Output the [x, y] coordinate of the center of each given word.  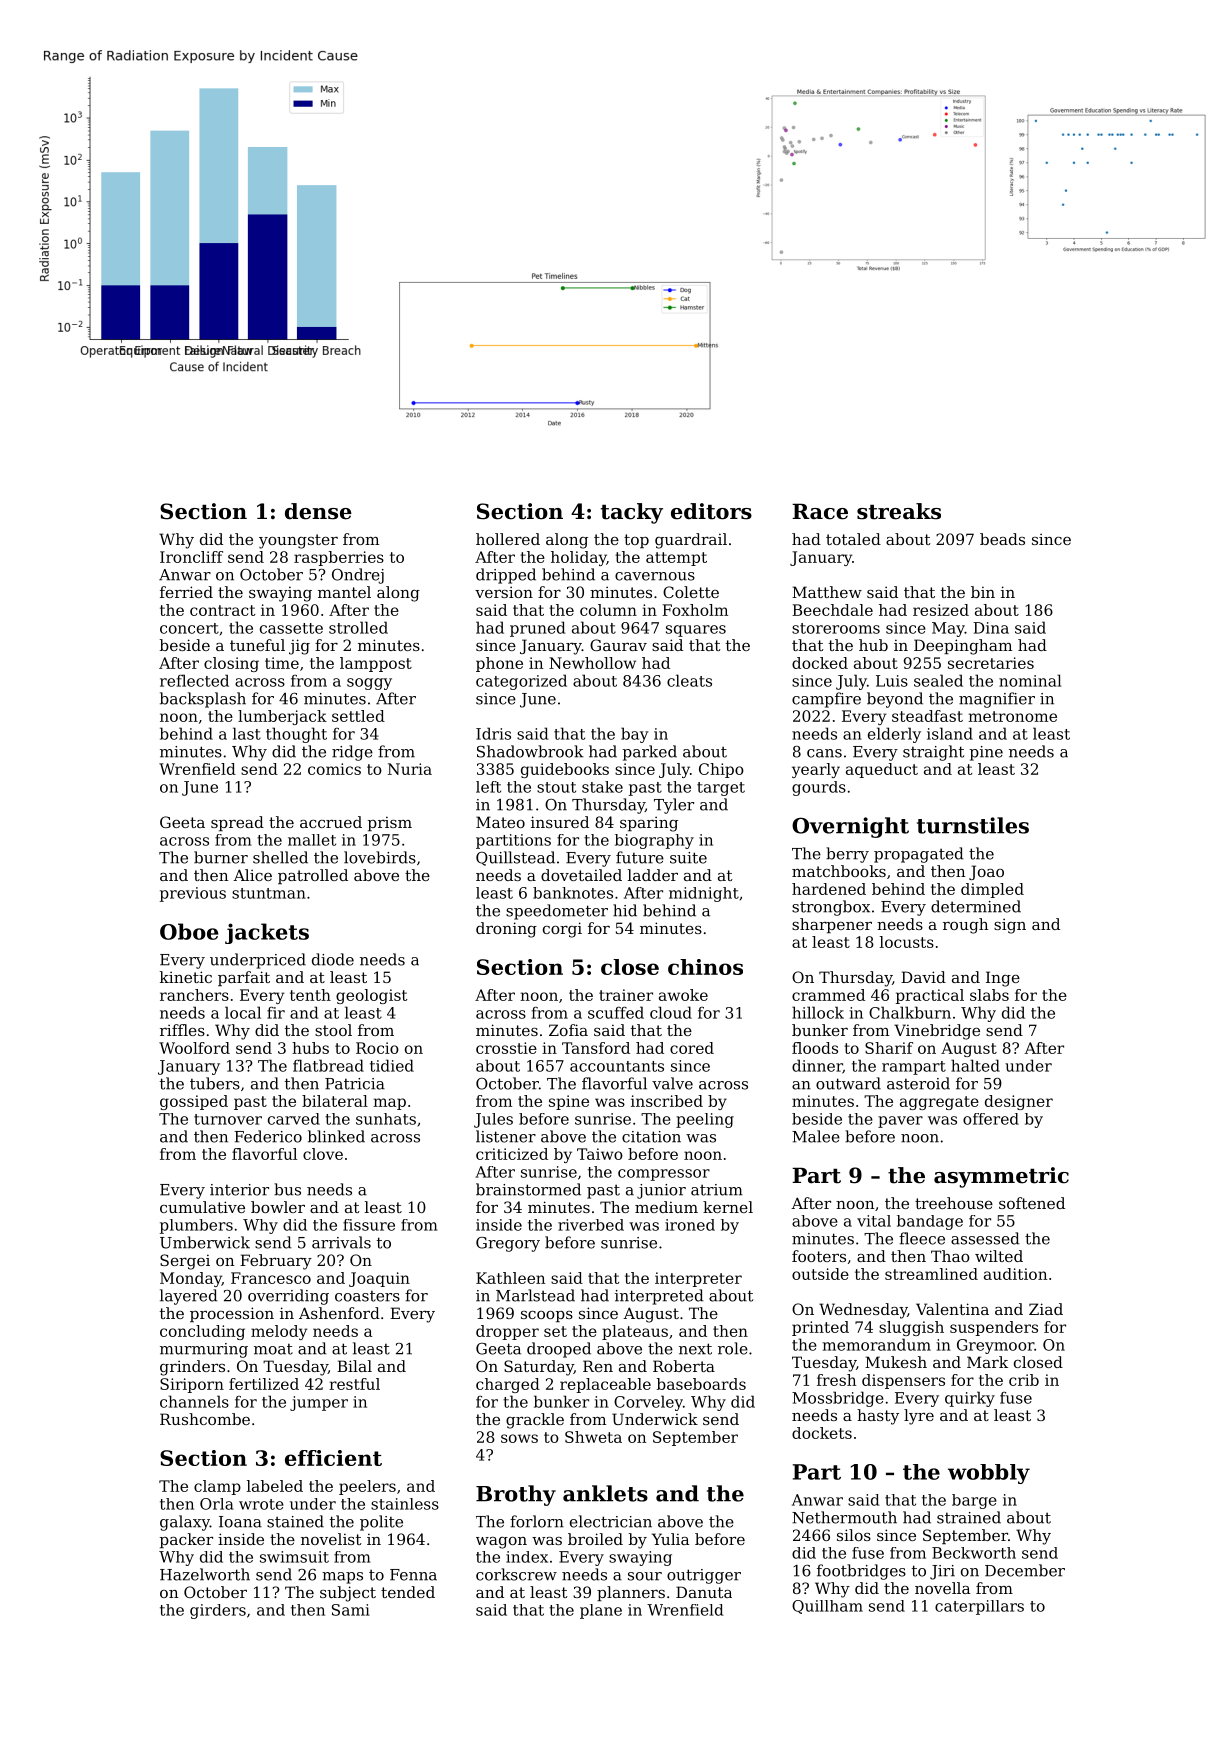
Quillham [827, 1607]
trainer [626, 995]
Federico [268, 1136]
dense [318, 511]
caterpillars [979, 1607]
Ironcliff [191, 557]
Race [820, 511]
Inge [1003, 979]
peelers [367, 1487]
